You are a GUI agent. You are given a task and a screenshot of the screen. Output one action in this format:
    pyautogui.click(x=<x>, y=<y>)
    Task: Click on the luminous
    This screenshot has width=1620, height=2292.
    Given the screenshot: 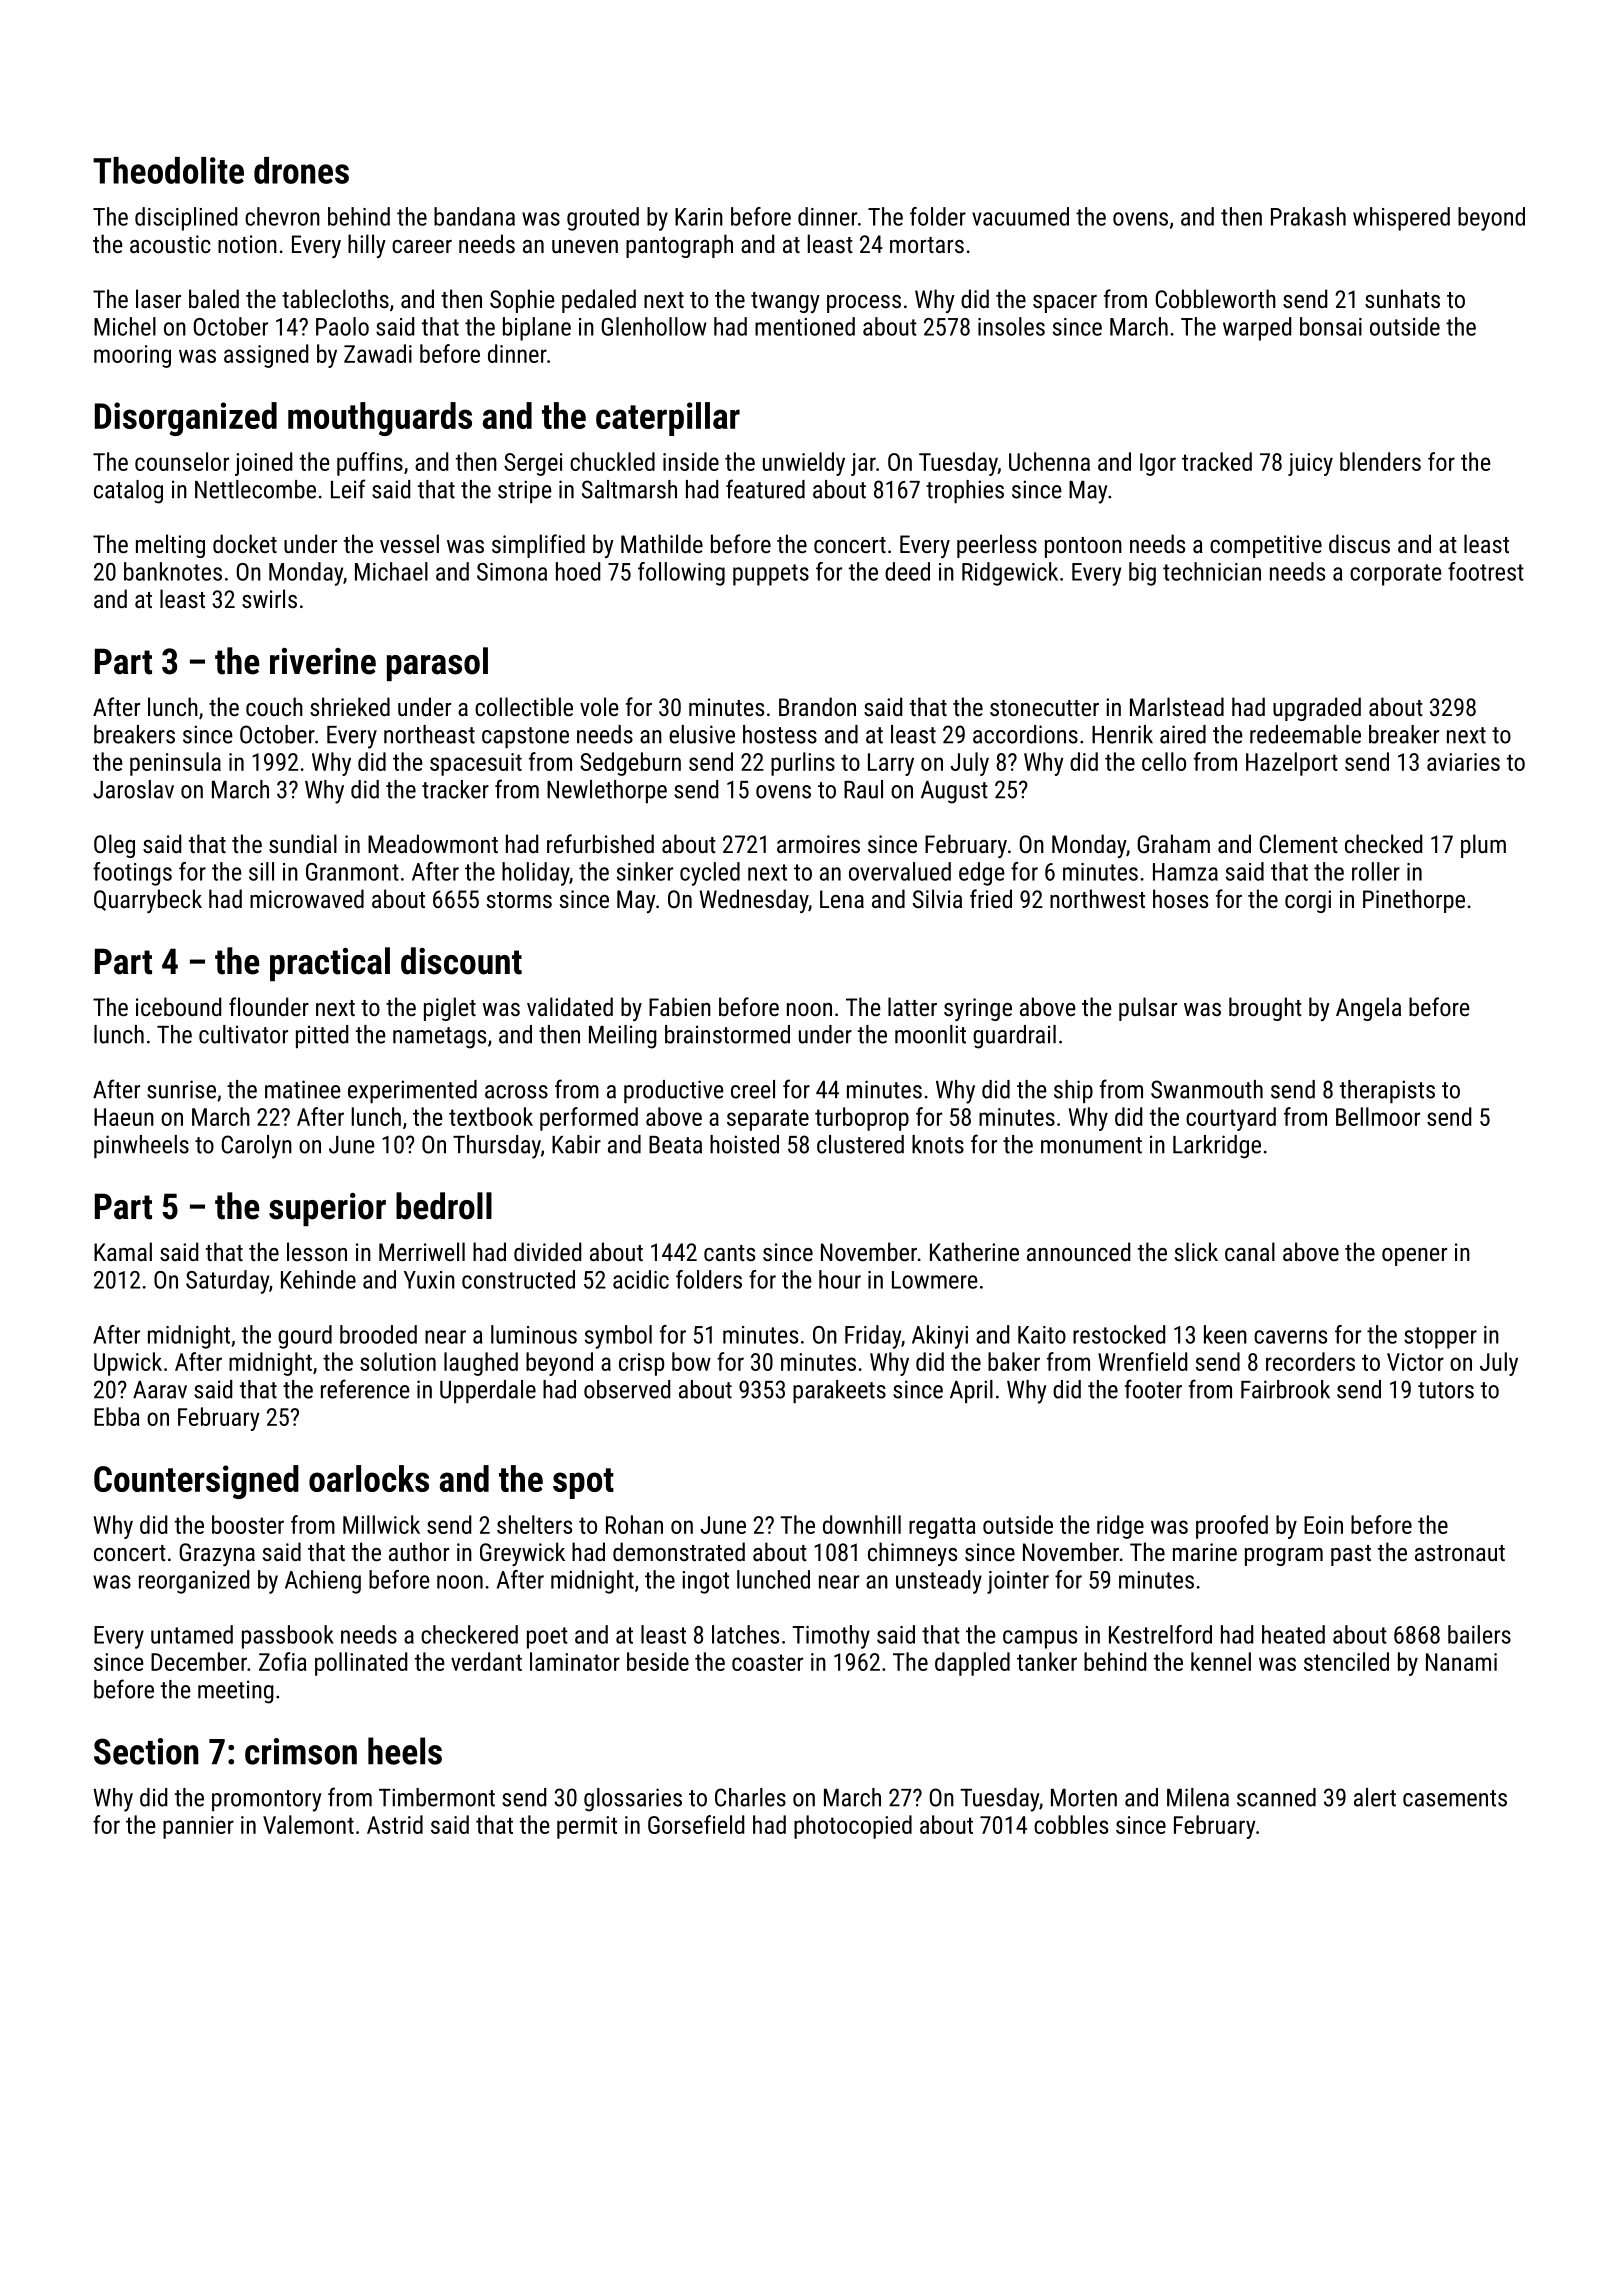 What is the action you would take?
    pyautogui.click(x=534, y=1334)
